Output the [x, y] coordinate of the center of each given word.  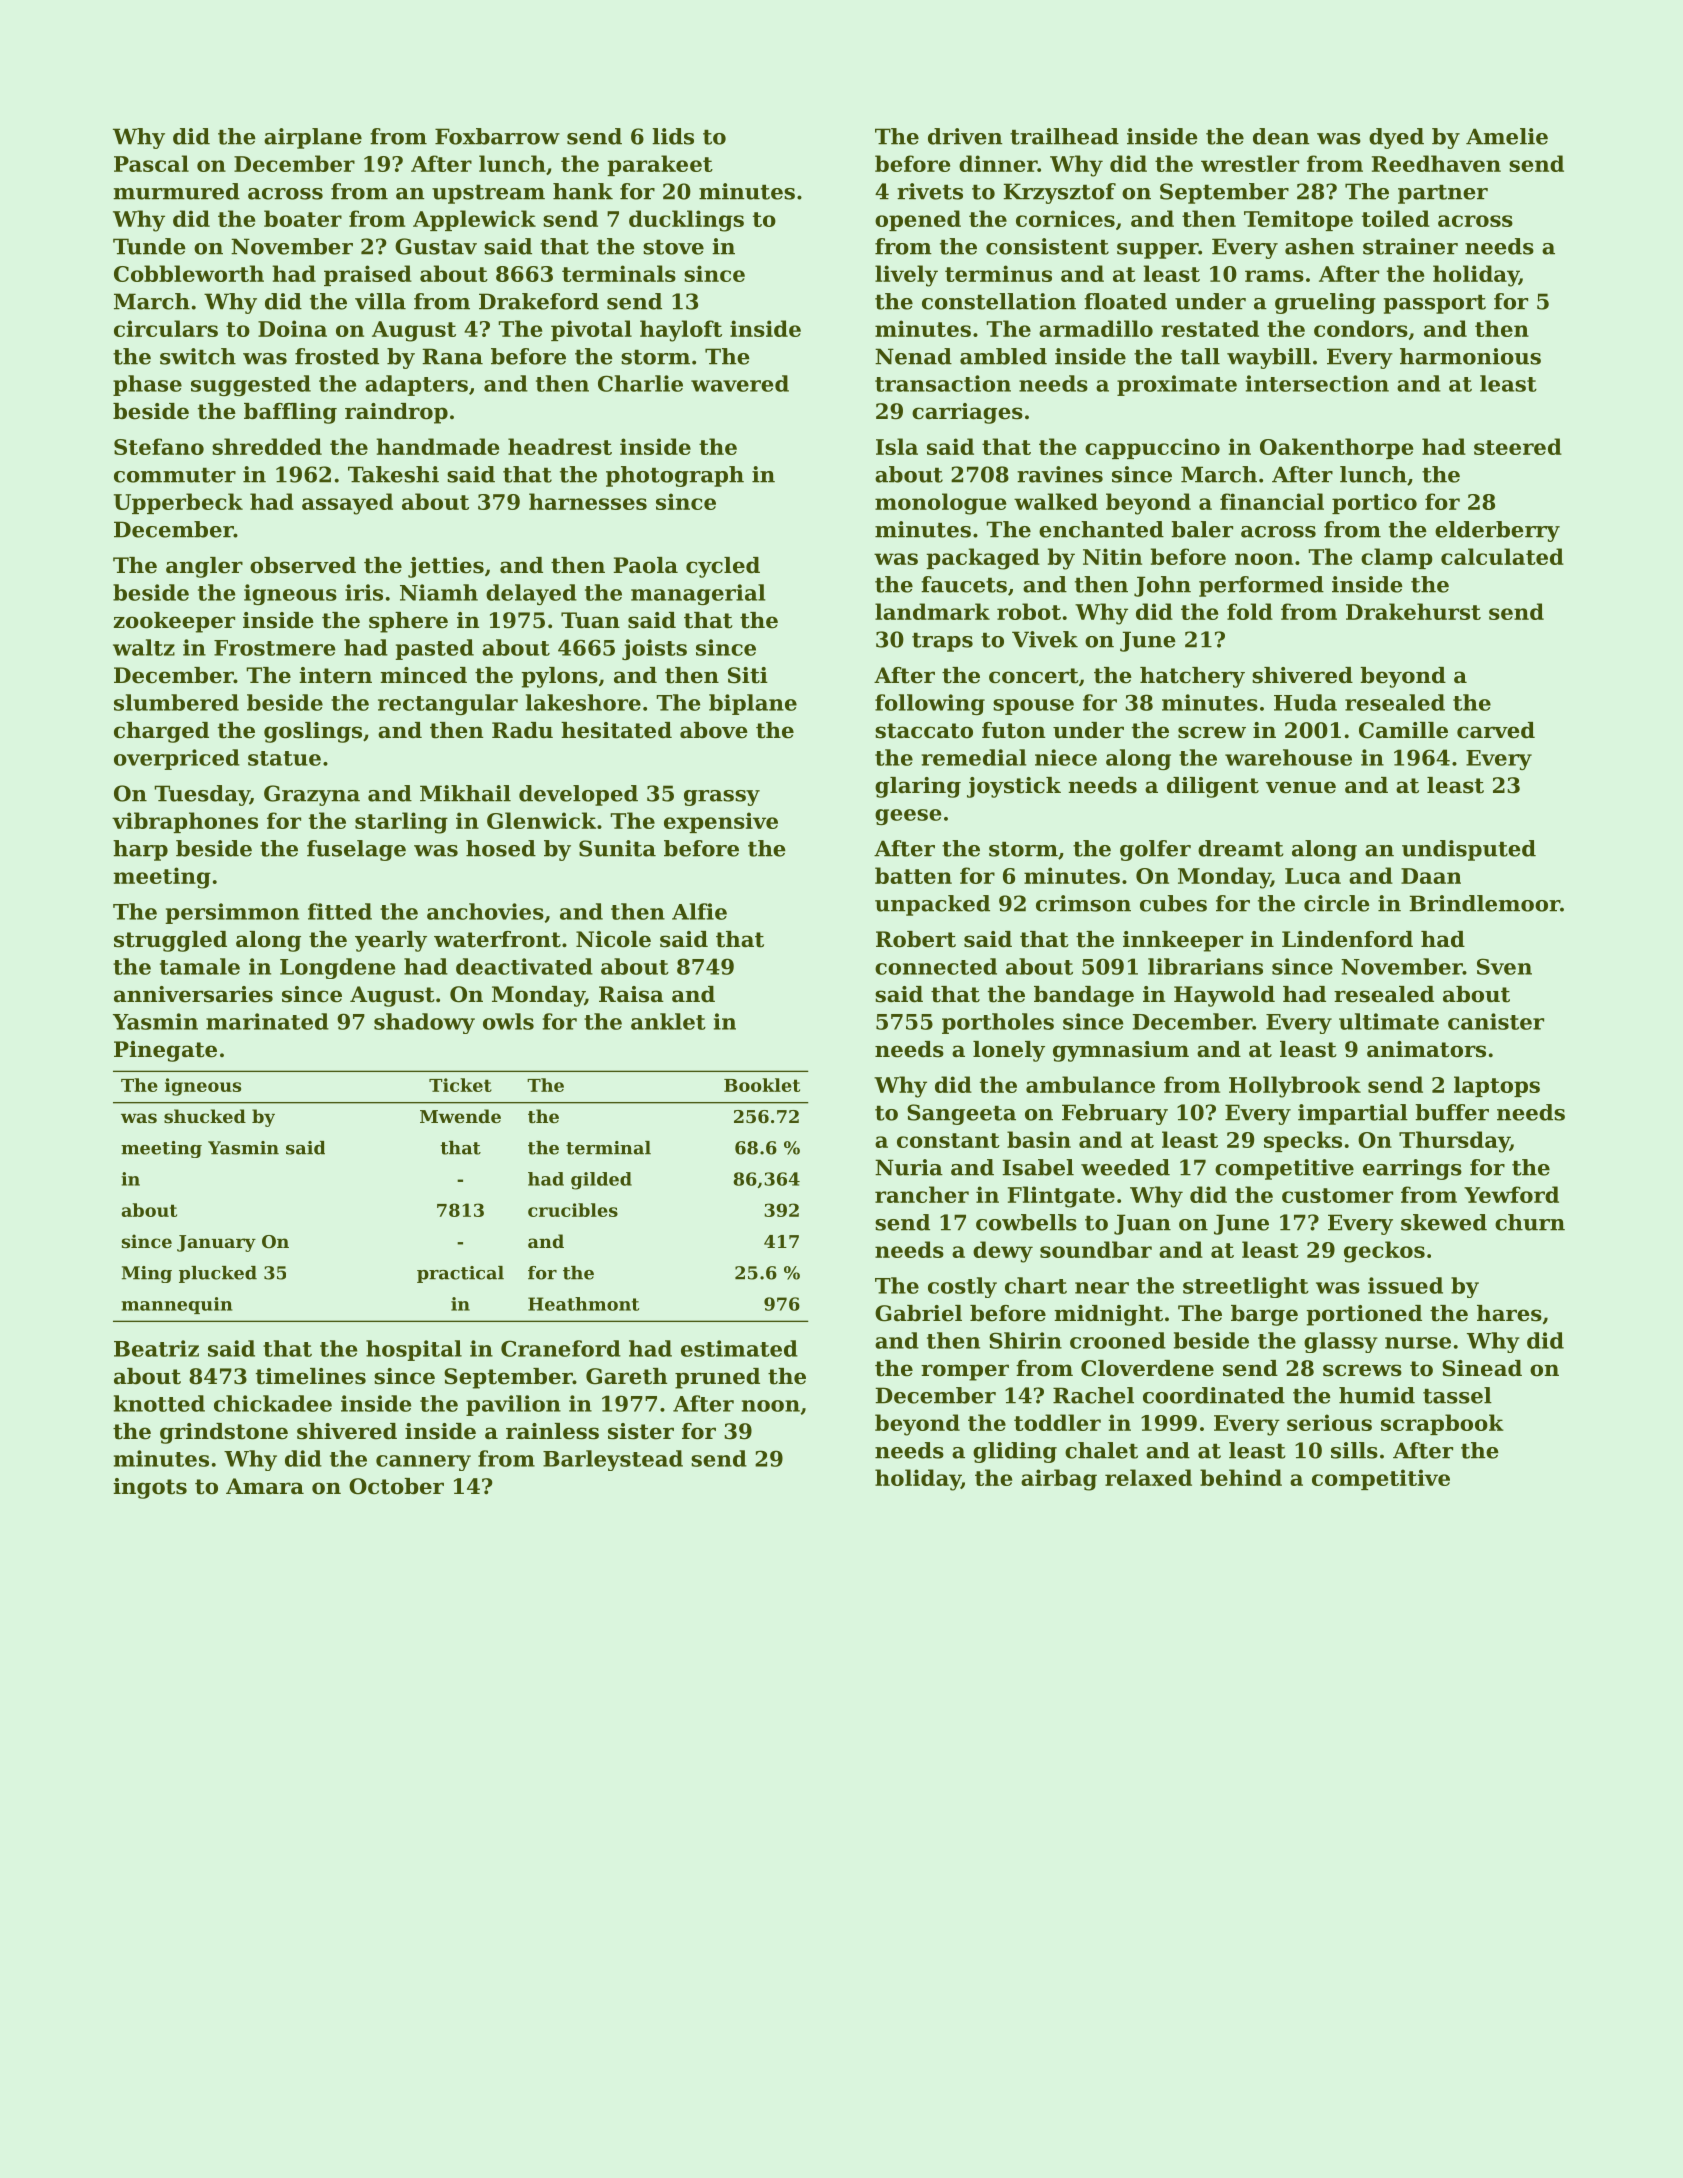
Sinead [1482, 1368]
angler [204, 567]
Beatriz [156, 1348]
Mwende [460, 1116]
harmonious [1470, 356]
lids [673, 136]
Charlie [640, 383]
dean [1281, 136]
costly [962, 1287]
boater [303, 218]
